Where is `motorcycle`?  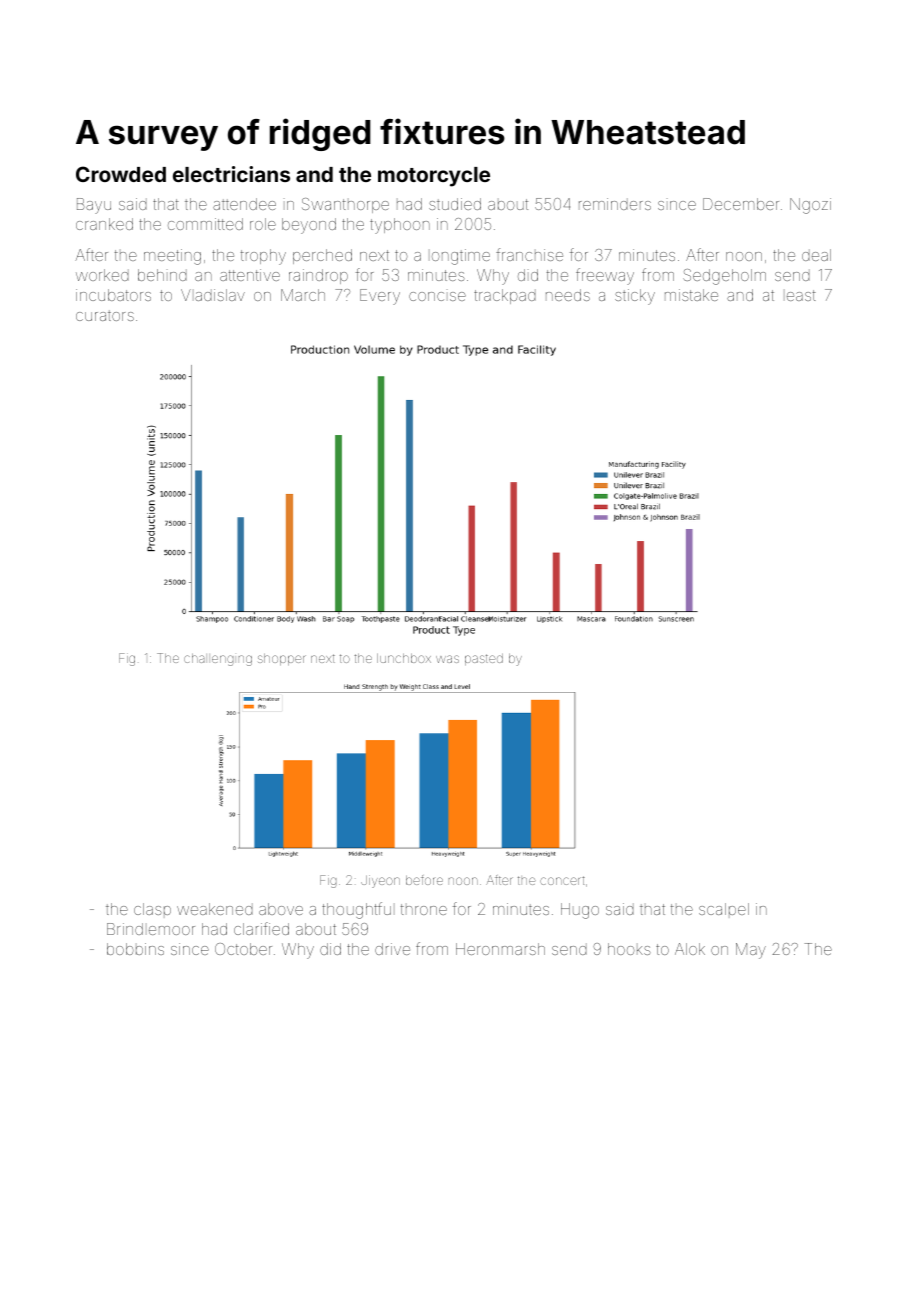 motorcycle is located at coordinates (434, 177).
